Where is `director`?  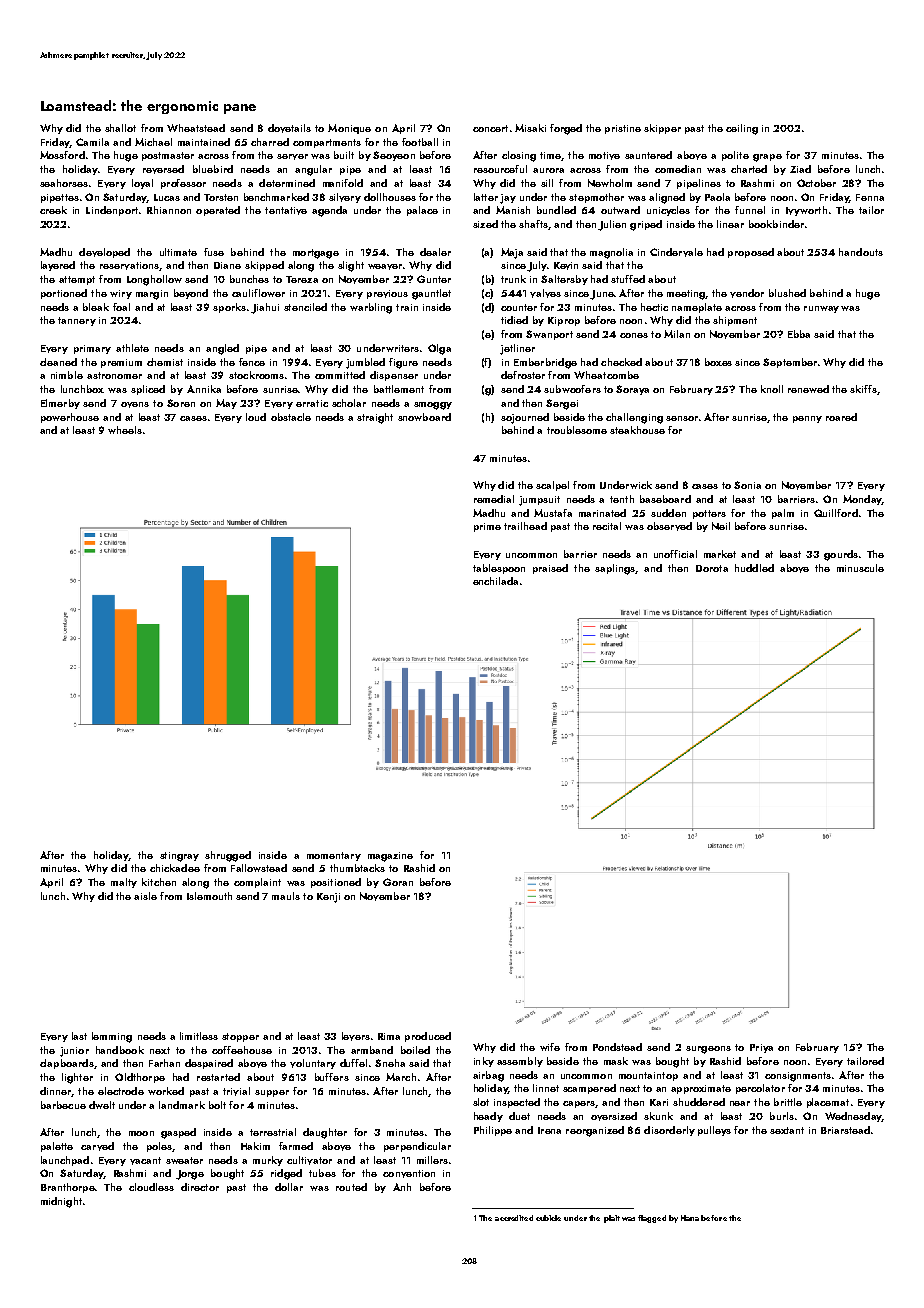
director is located at coordinates (200, 1187).
